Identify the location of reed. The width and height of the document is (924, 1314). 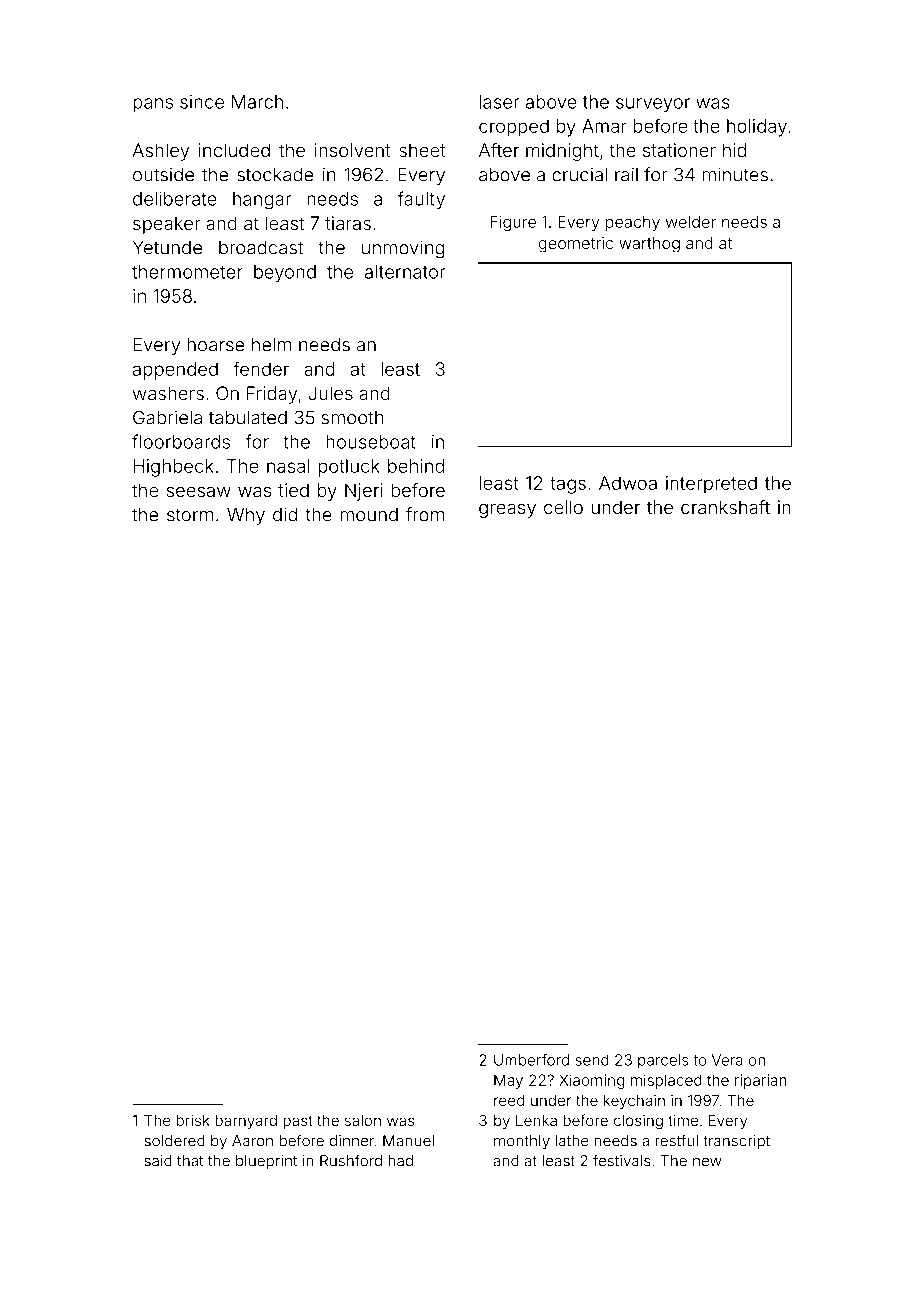
(509, 1100).
